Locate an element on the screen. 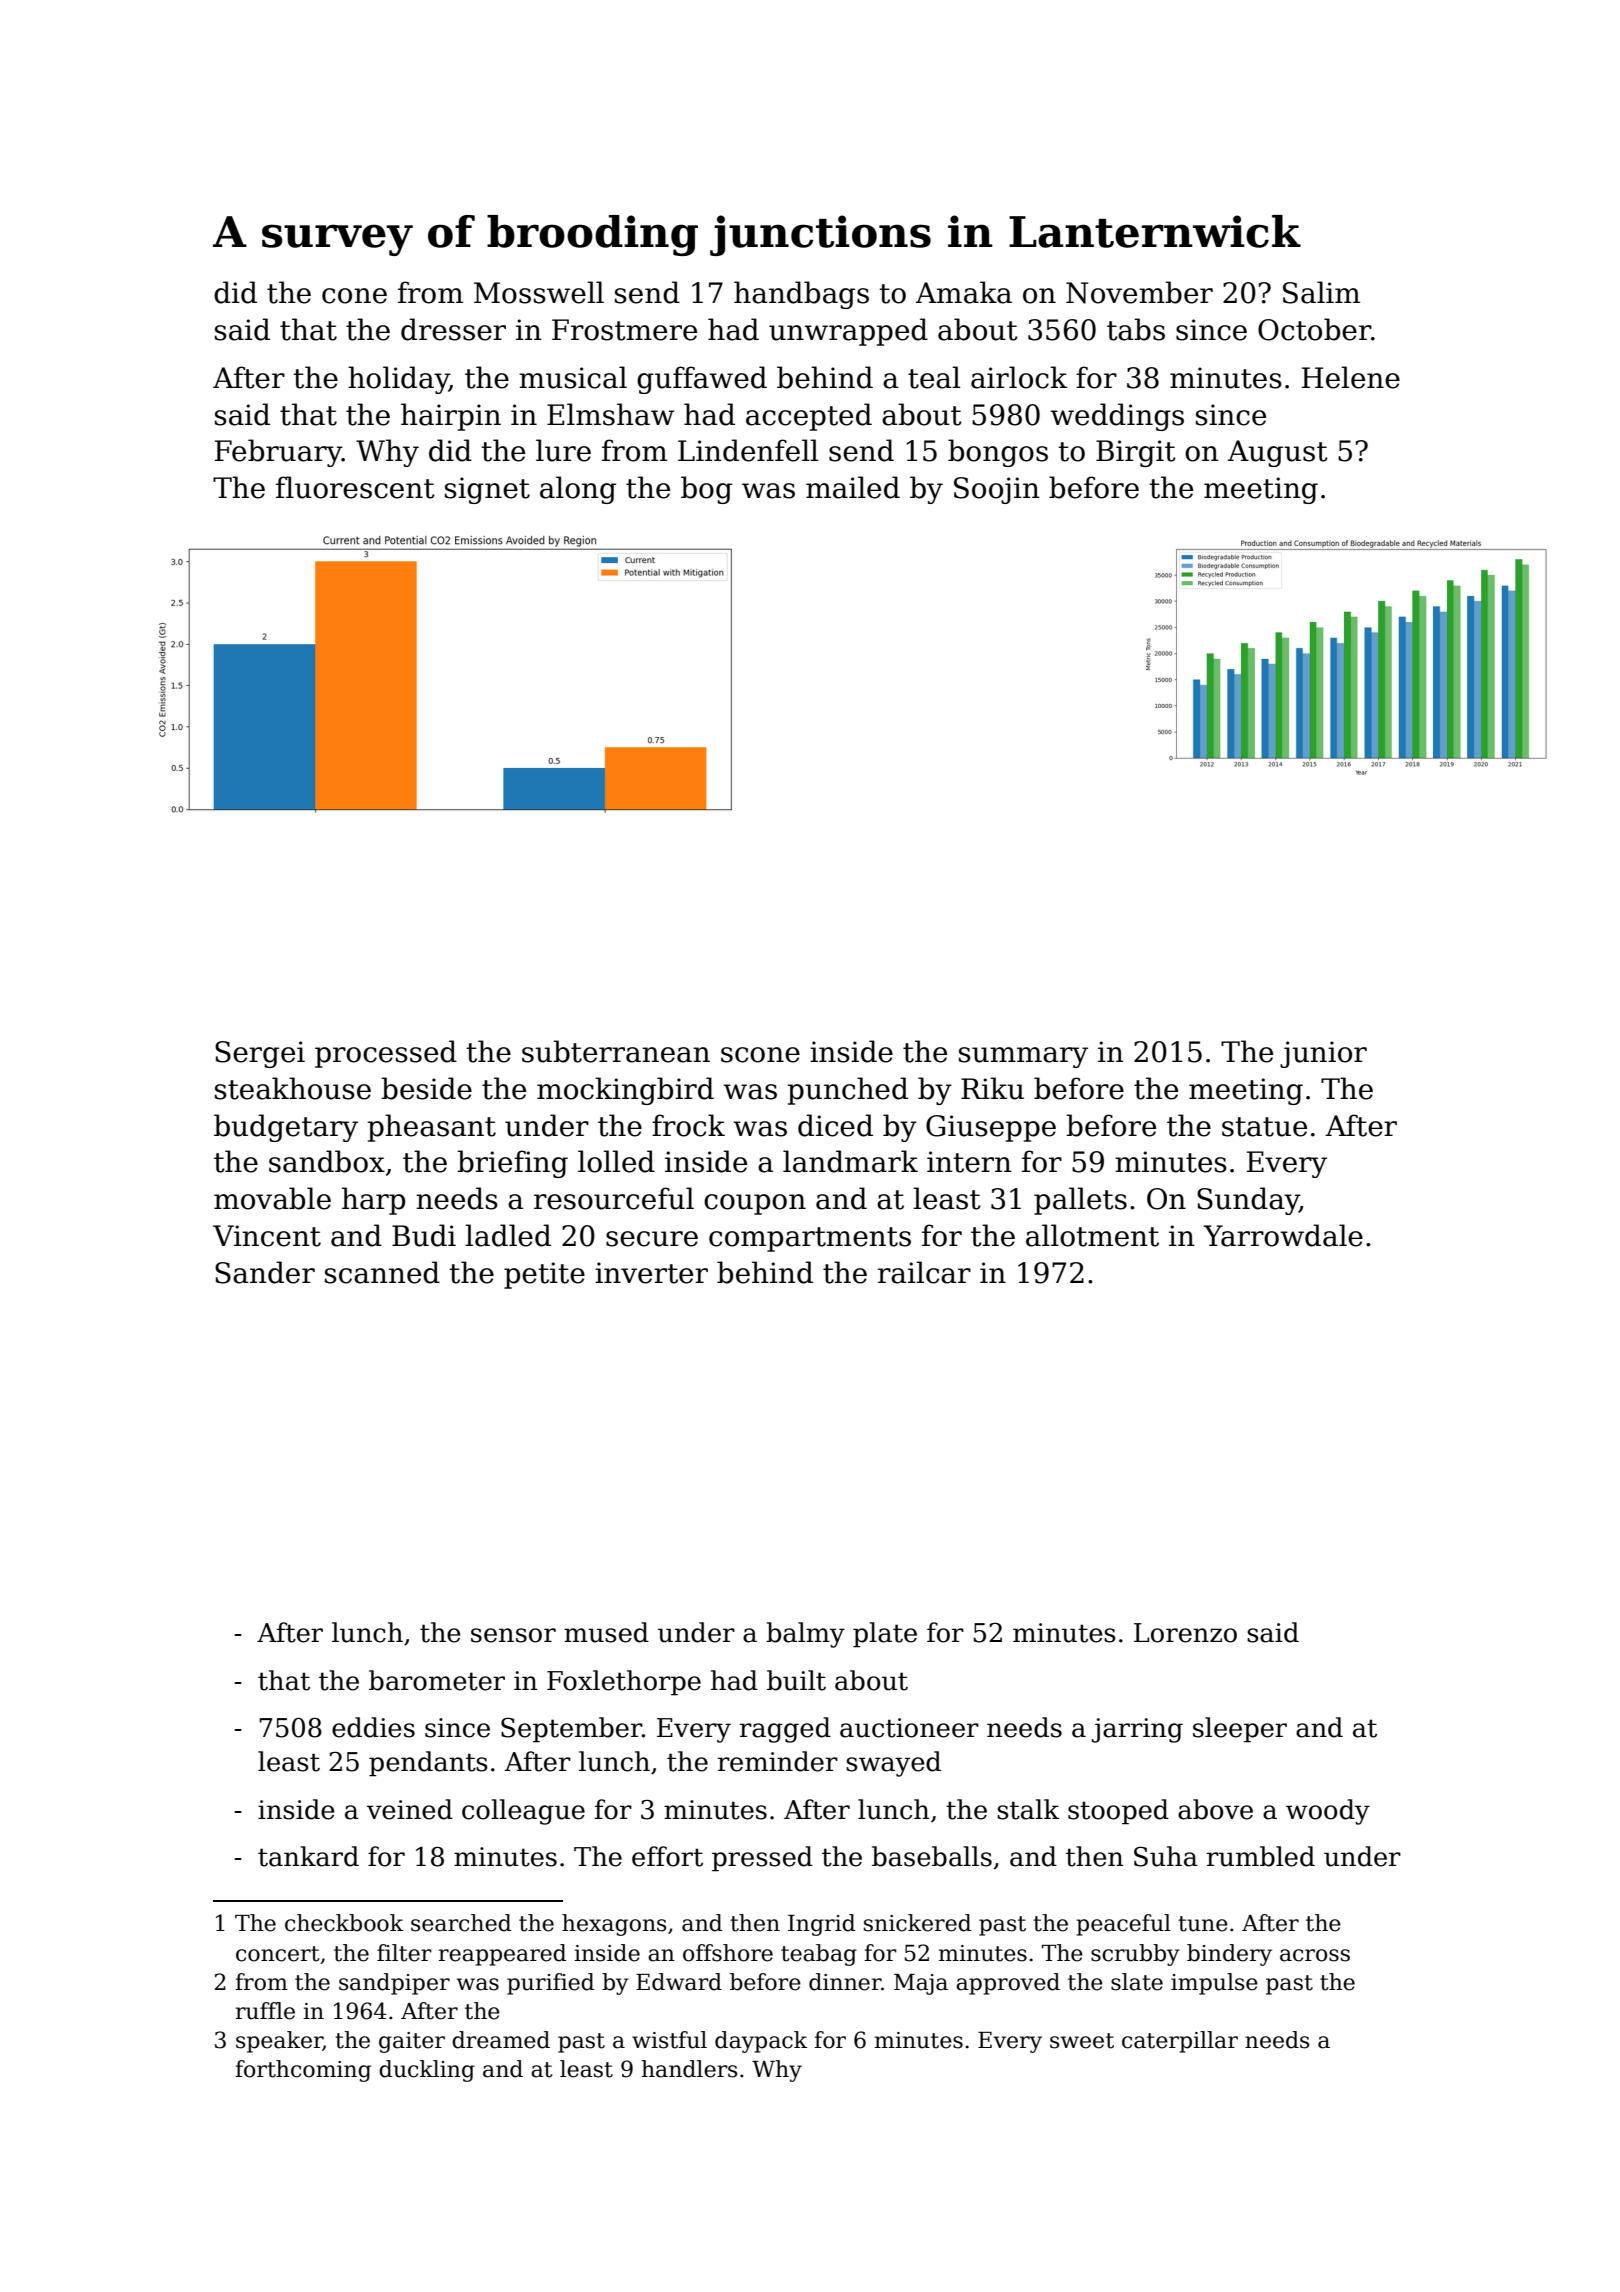 The width and height of the screenshot is (1620, 2292). Amaka is located at coordinates (963, 292).
